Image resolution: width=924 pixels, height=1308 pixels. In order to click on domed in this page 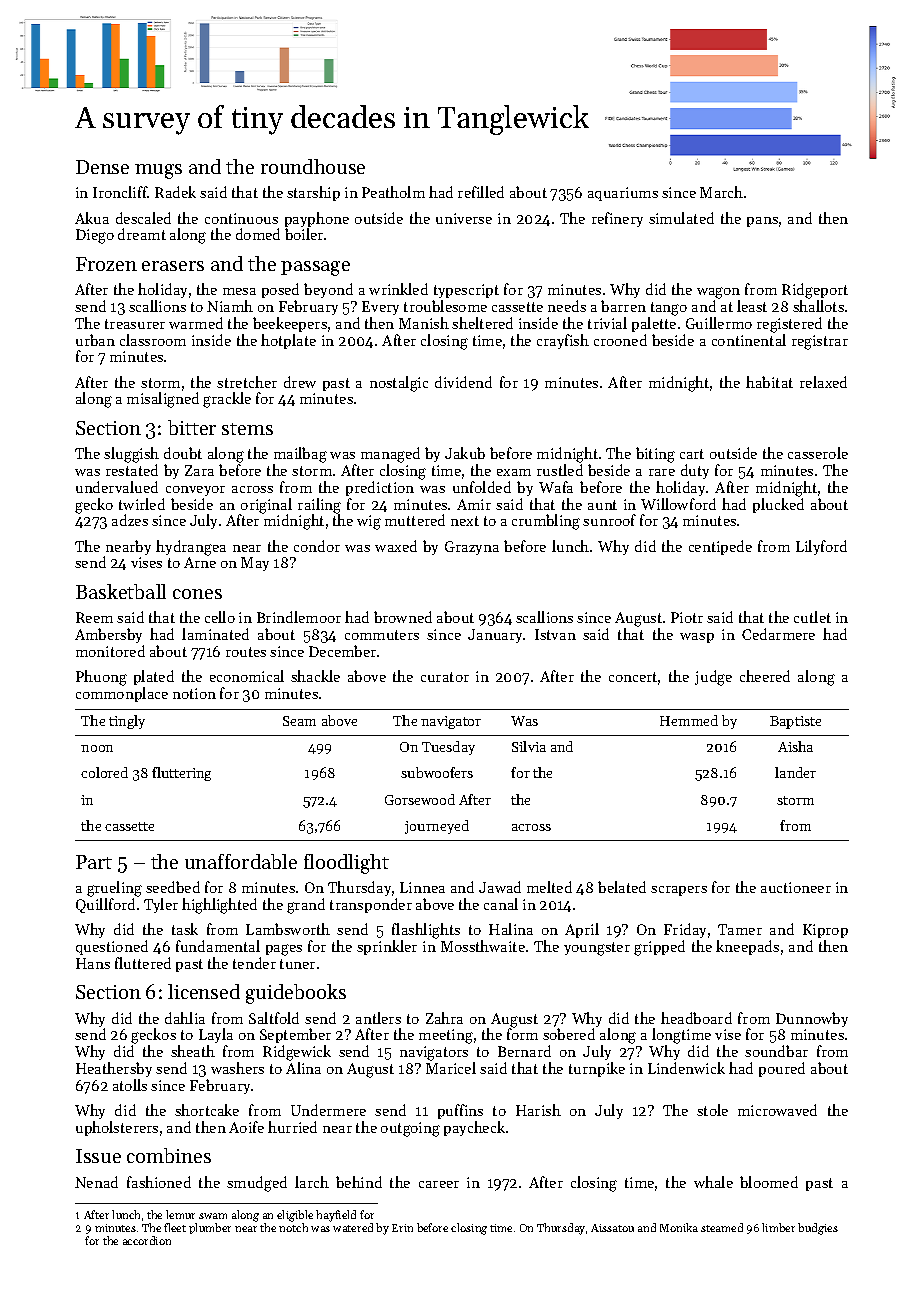, I will do `click(258, 234)`.
